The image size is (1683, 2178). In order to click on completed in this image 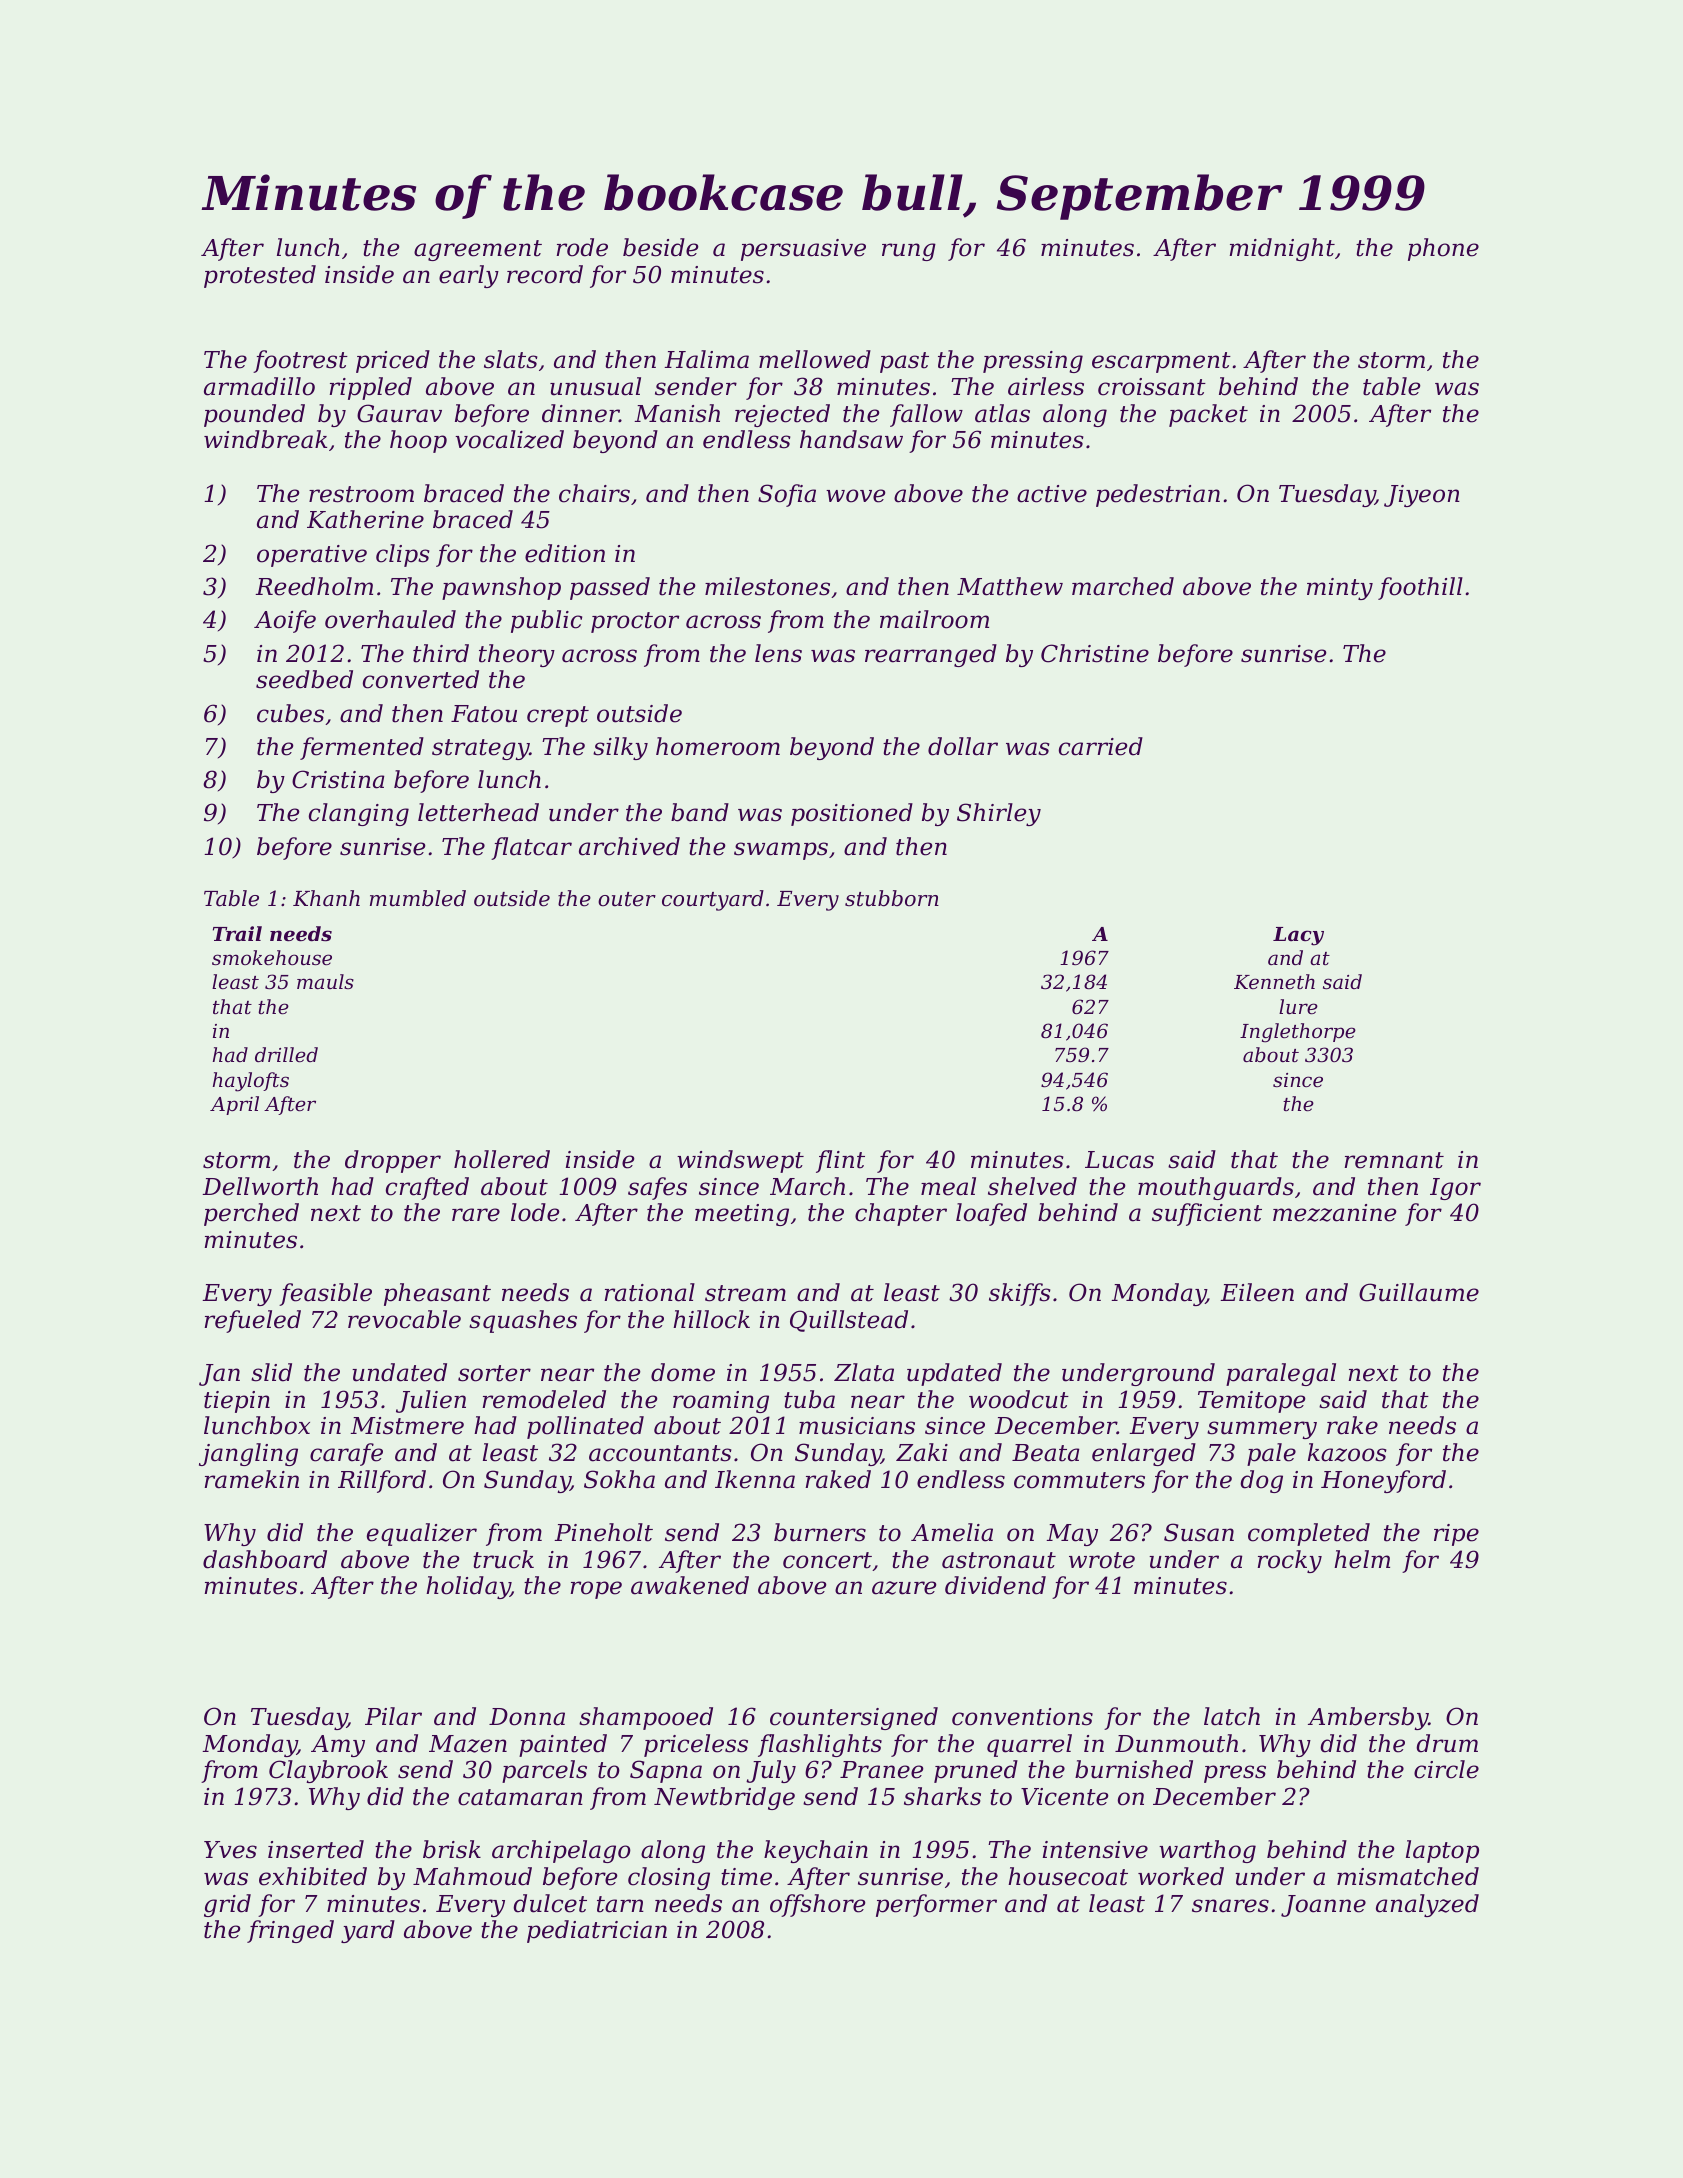, I will do `click(1309, 1534)`.
